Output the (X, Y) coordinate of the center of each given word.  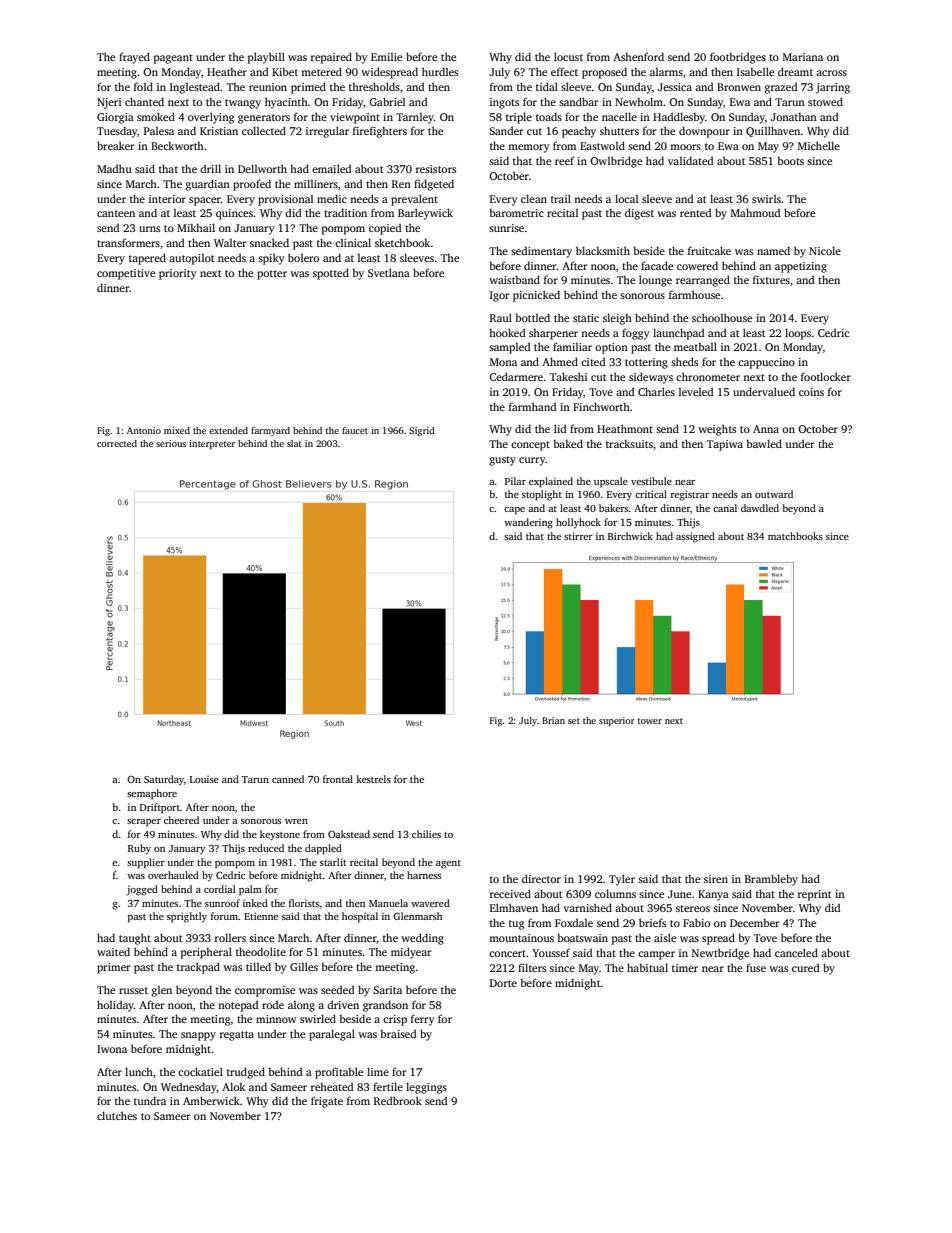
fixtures (771, 279)
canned (288, 779)
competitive (126, 274)
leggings (426, 1088)
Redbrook (398, 1100)
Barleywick (425, 214)
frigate (327, 1102)
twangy (243, 104)
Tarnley (415, 118)
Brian (553, 720)
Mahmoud (755, 212)
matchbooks (795, 536)
